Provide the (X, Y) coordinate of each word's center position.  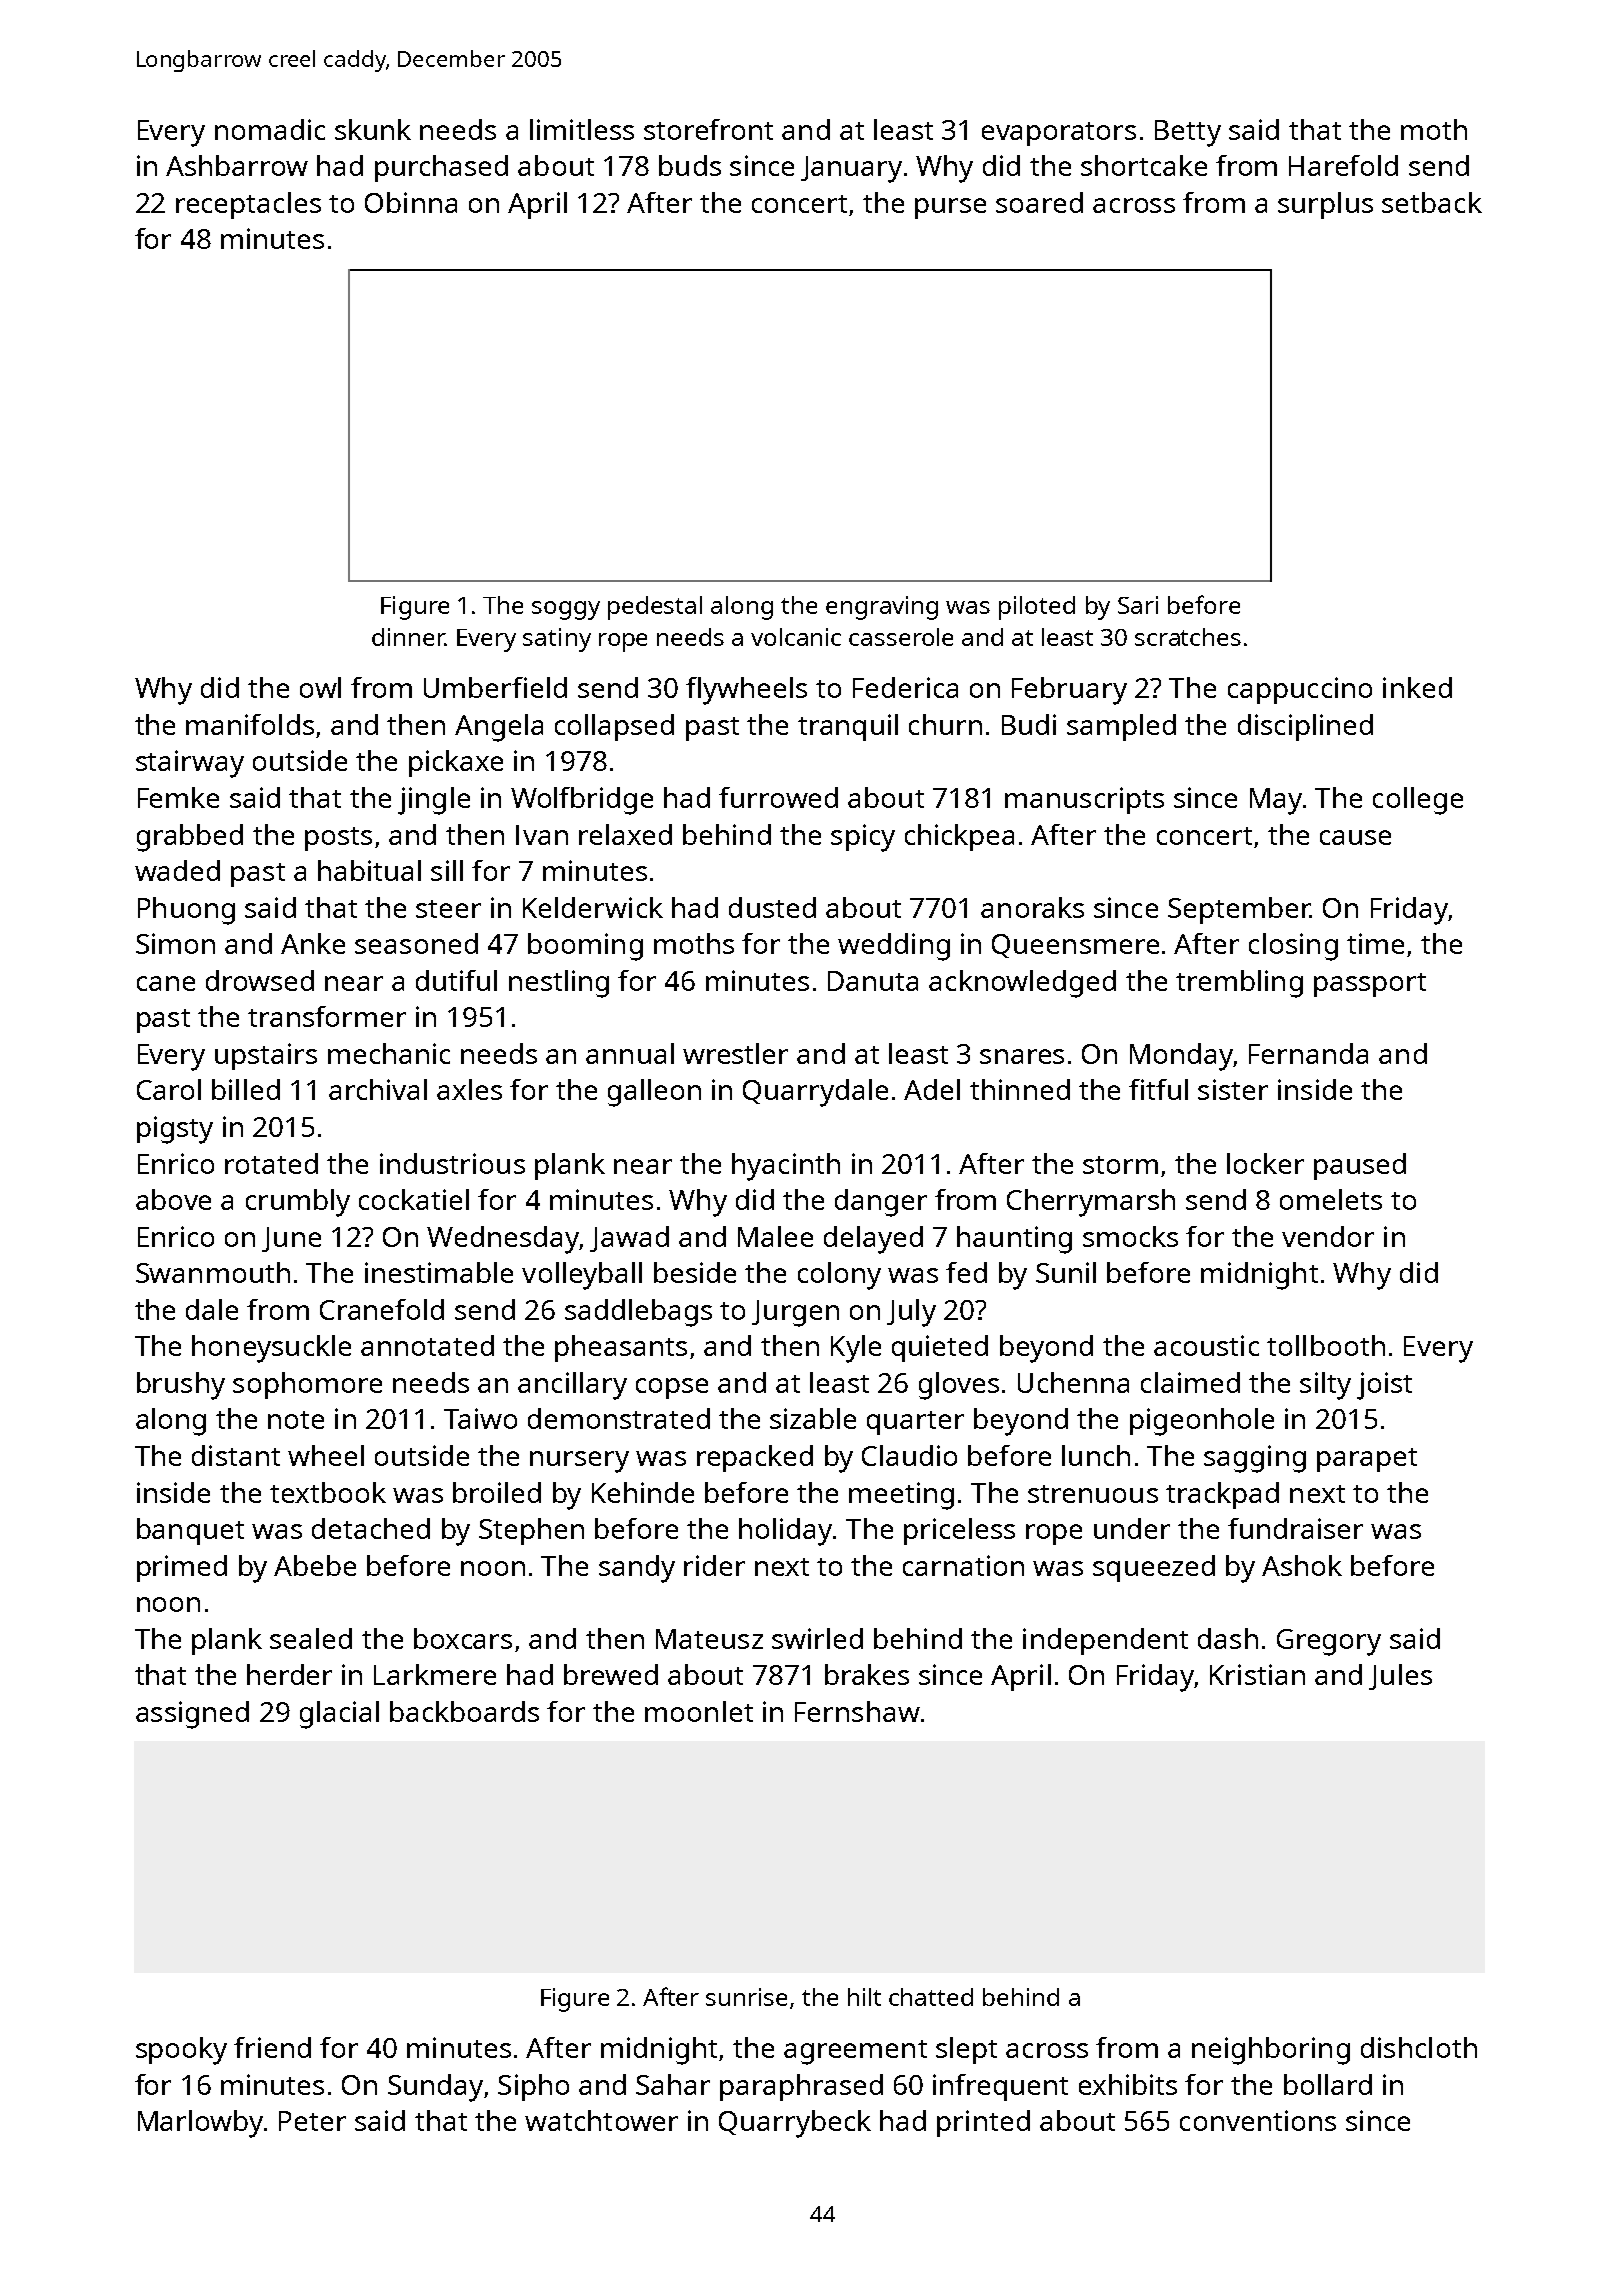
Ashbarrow (237, 165)
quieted (940, 1348)
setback (1432, 202)
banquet (190, 1531)
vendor (1328, 1236)
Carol (169, 1089)
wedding (894, 947)
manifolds (250, 724)
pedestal (655, 608)
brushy (181, 1386)
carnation (963, 1565)
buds (690, 165)
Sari (1138, 605)
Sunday (435, 2088)
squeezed (1154, 1568)
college (1418, 801)
